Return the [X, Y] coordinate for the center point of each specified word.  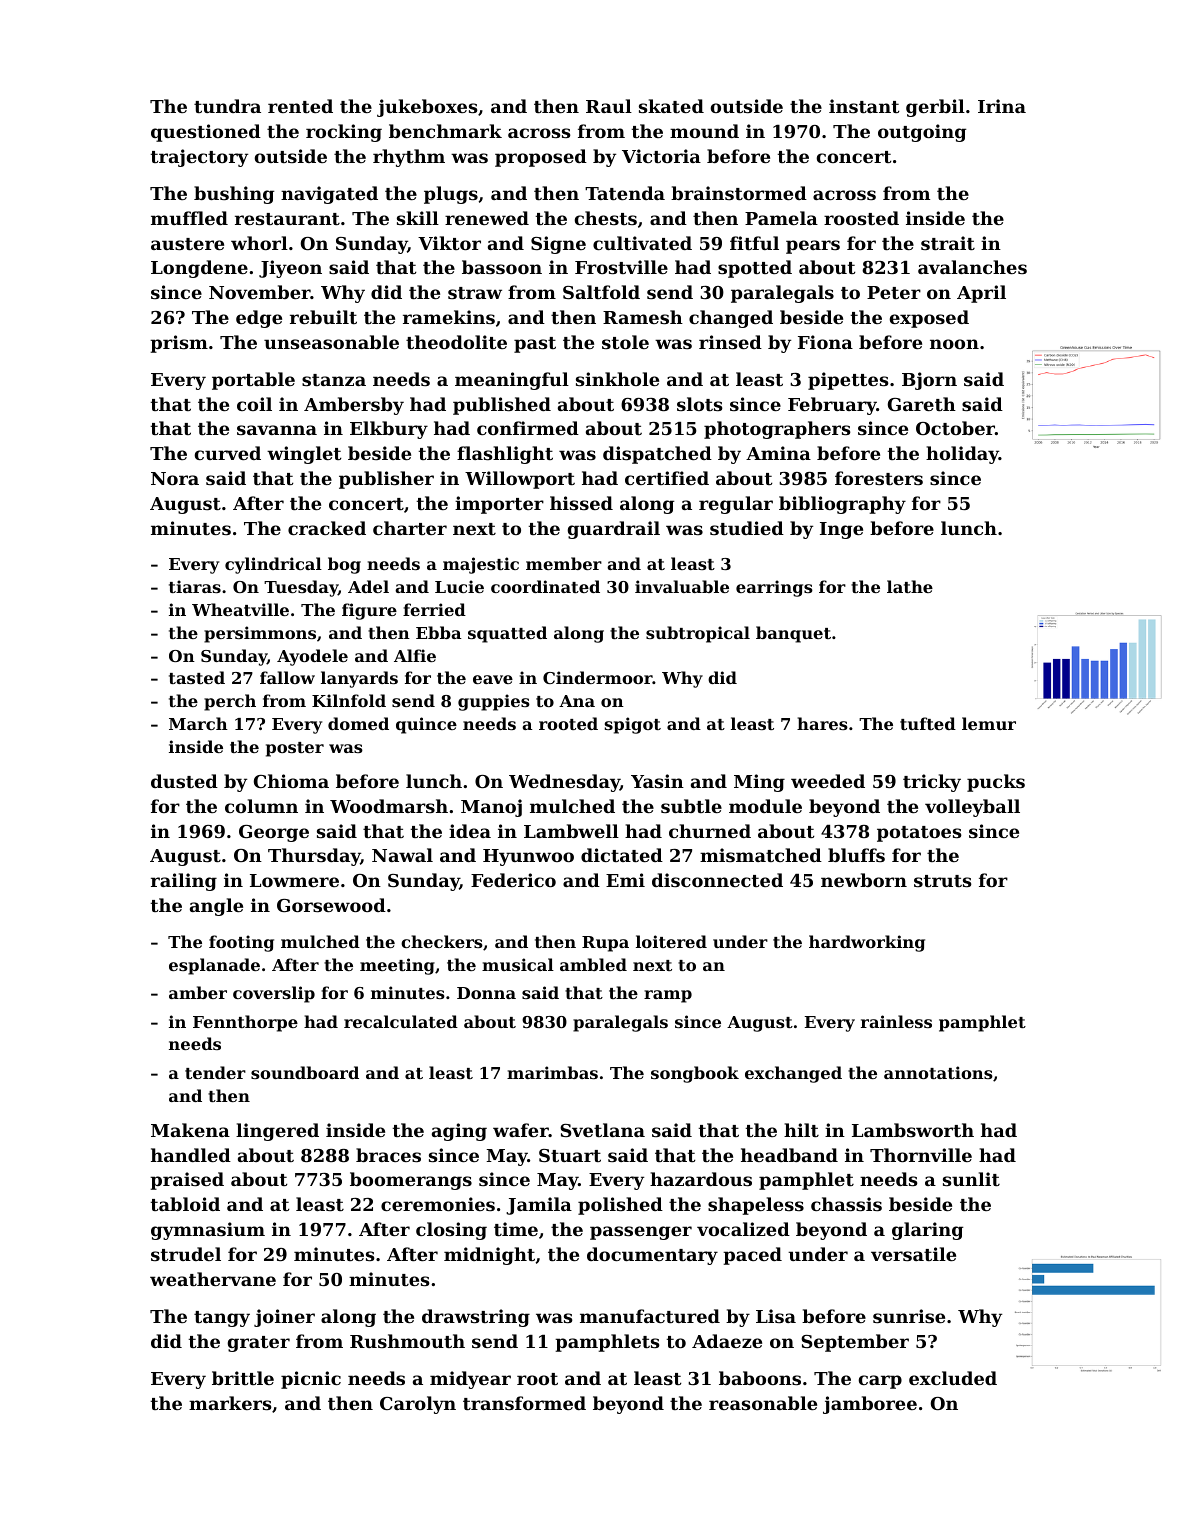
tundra [227, 106]
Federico [513, 880]
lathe [910, 586]
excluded [953, 1378]
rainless [896, 1021]
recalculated [401, 1021]
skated [671, 106]
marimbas [552, 1072]
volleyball [972, 808]
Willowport [520, 480]
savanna [277, 430]
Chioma [291, 781]
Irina [1002, 106]
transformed [524, 1403]
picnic [311, 1380]
